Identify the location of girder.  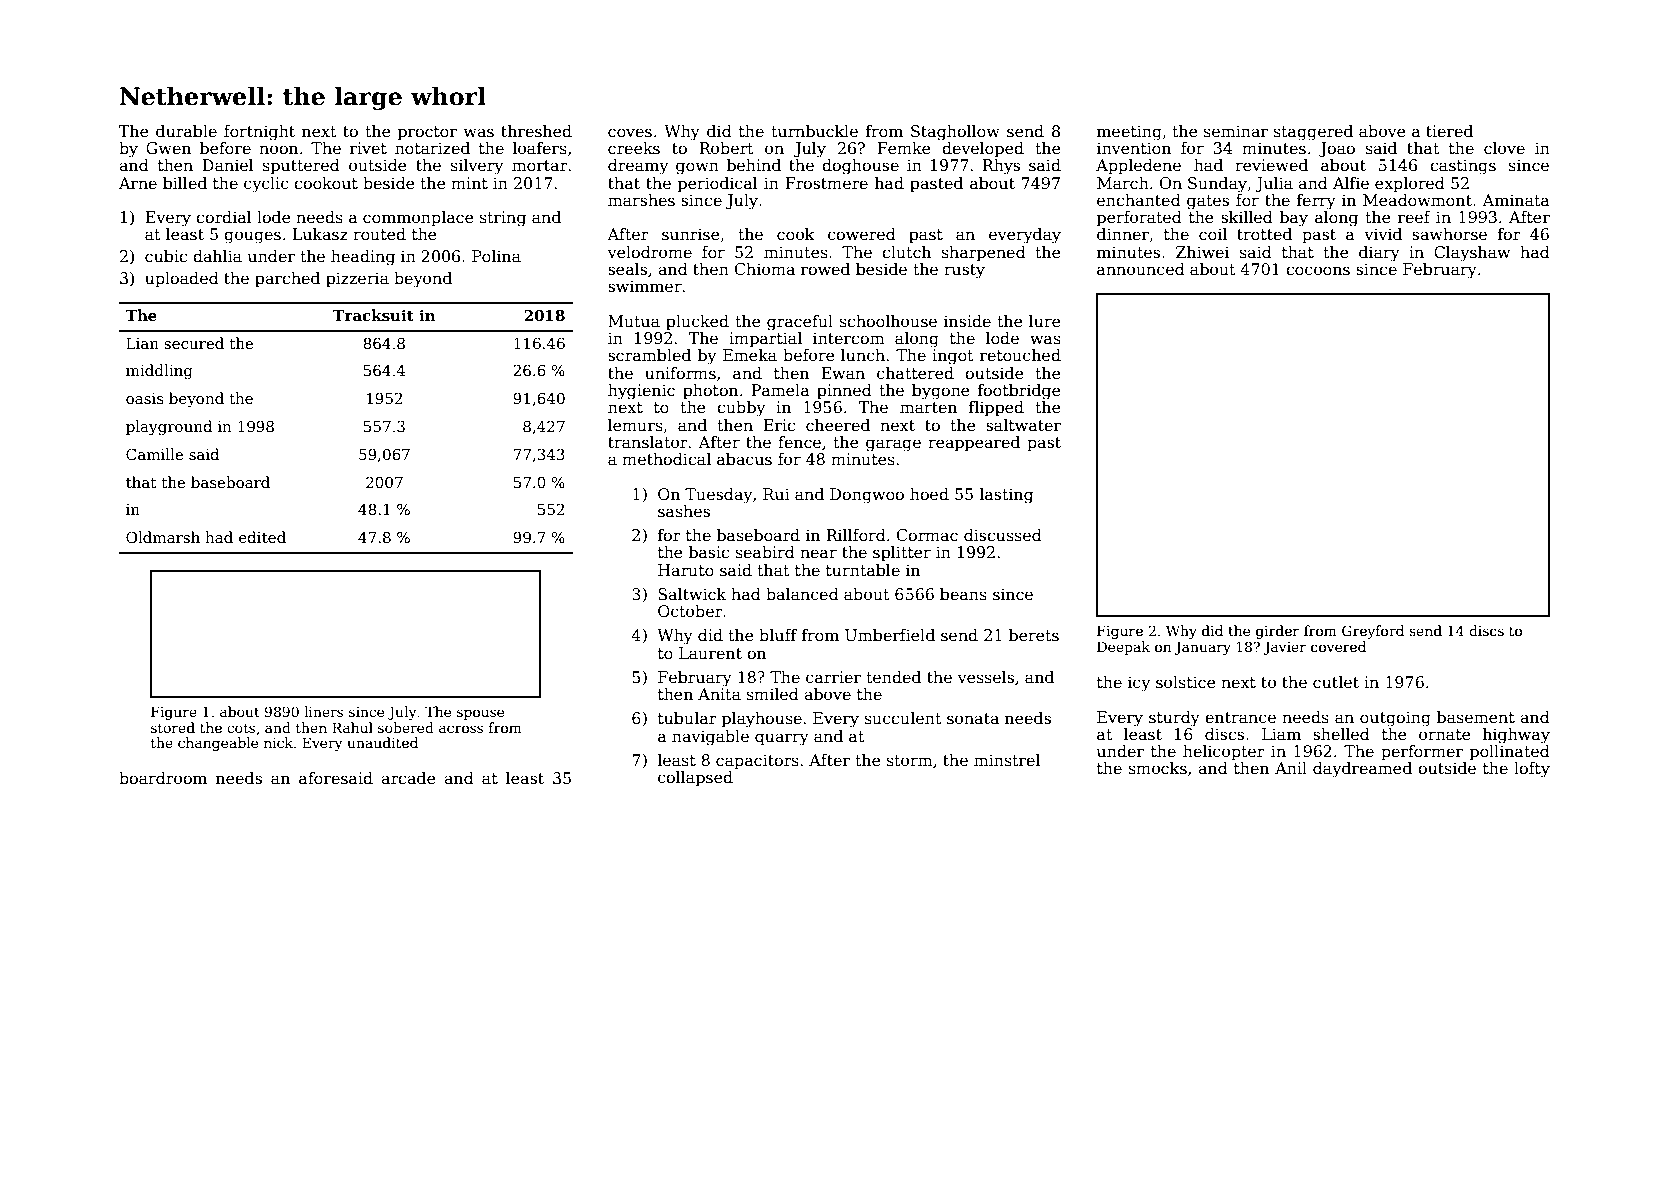
(1277, 632).
